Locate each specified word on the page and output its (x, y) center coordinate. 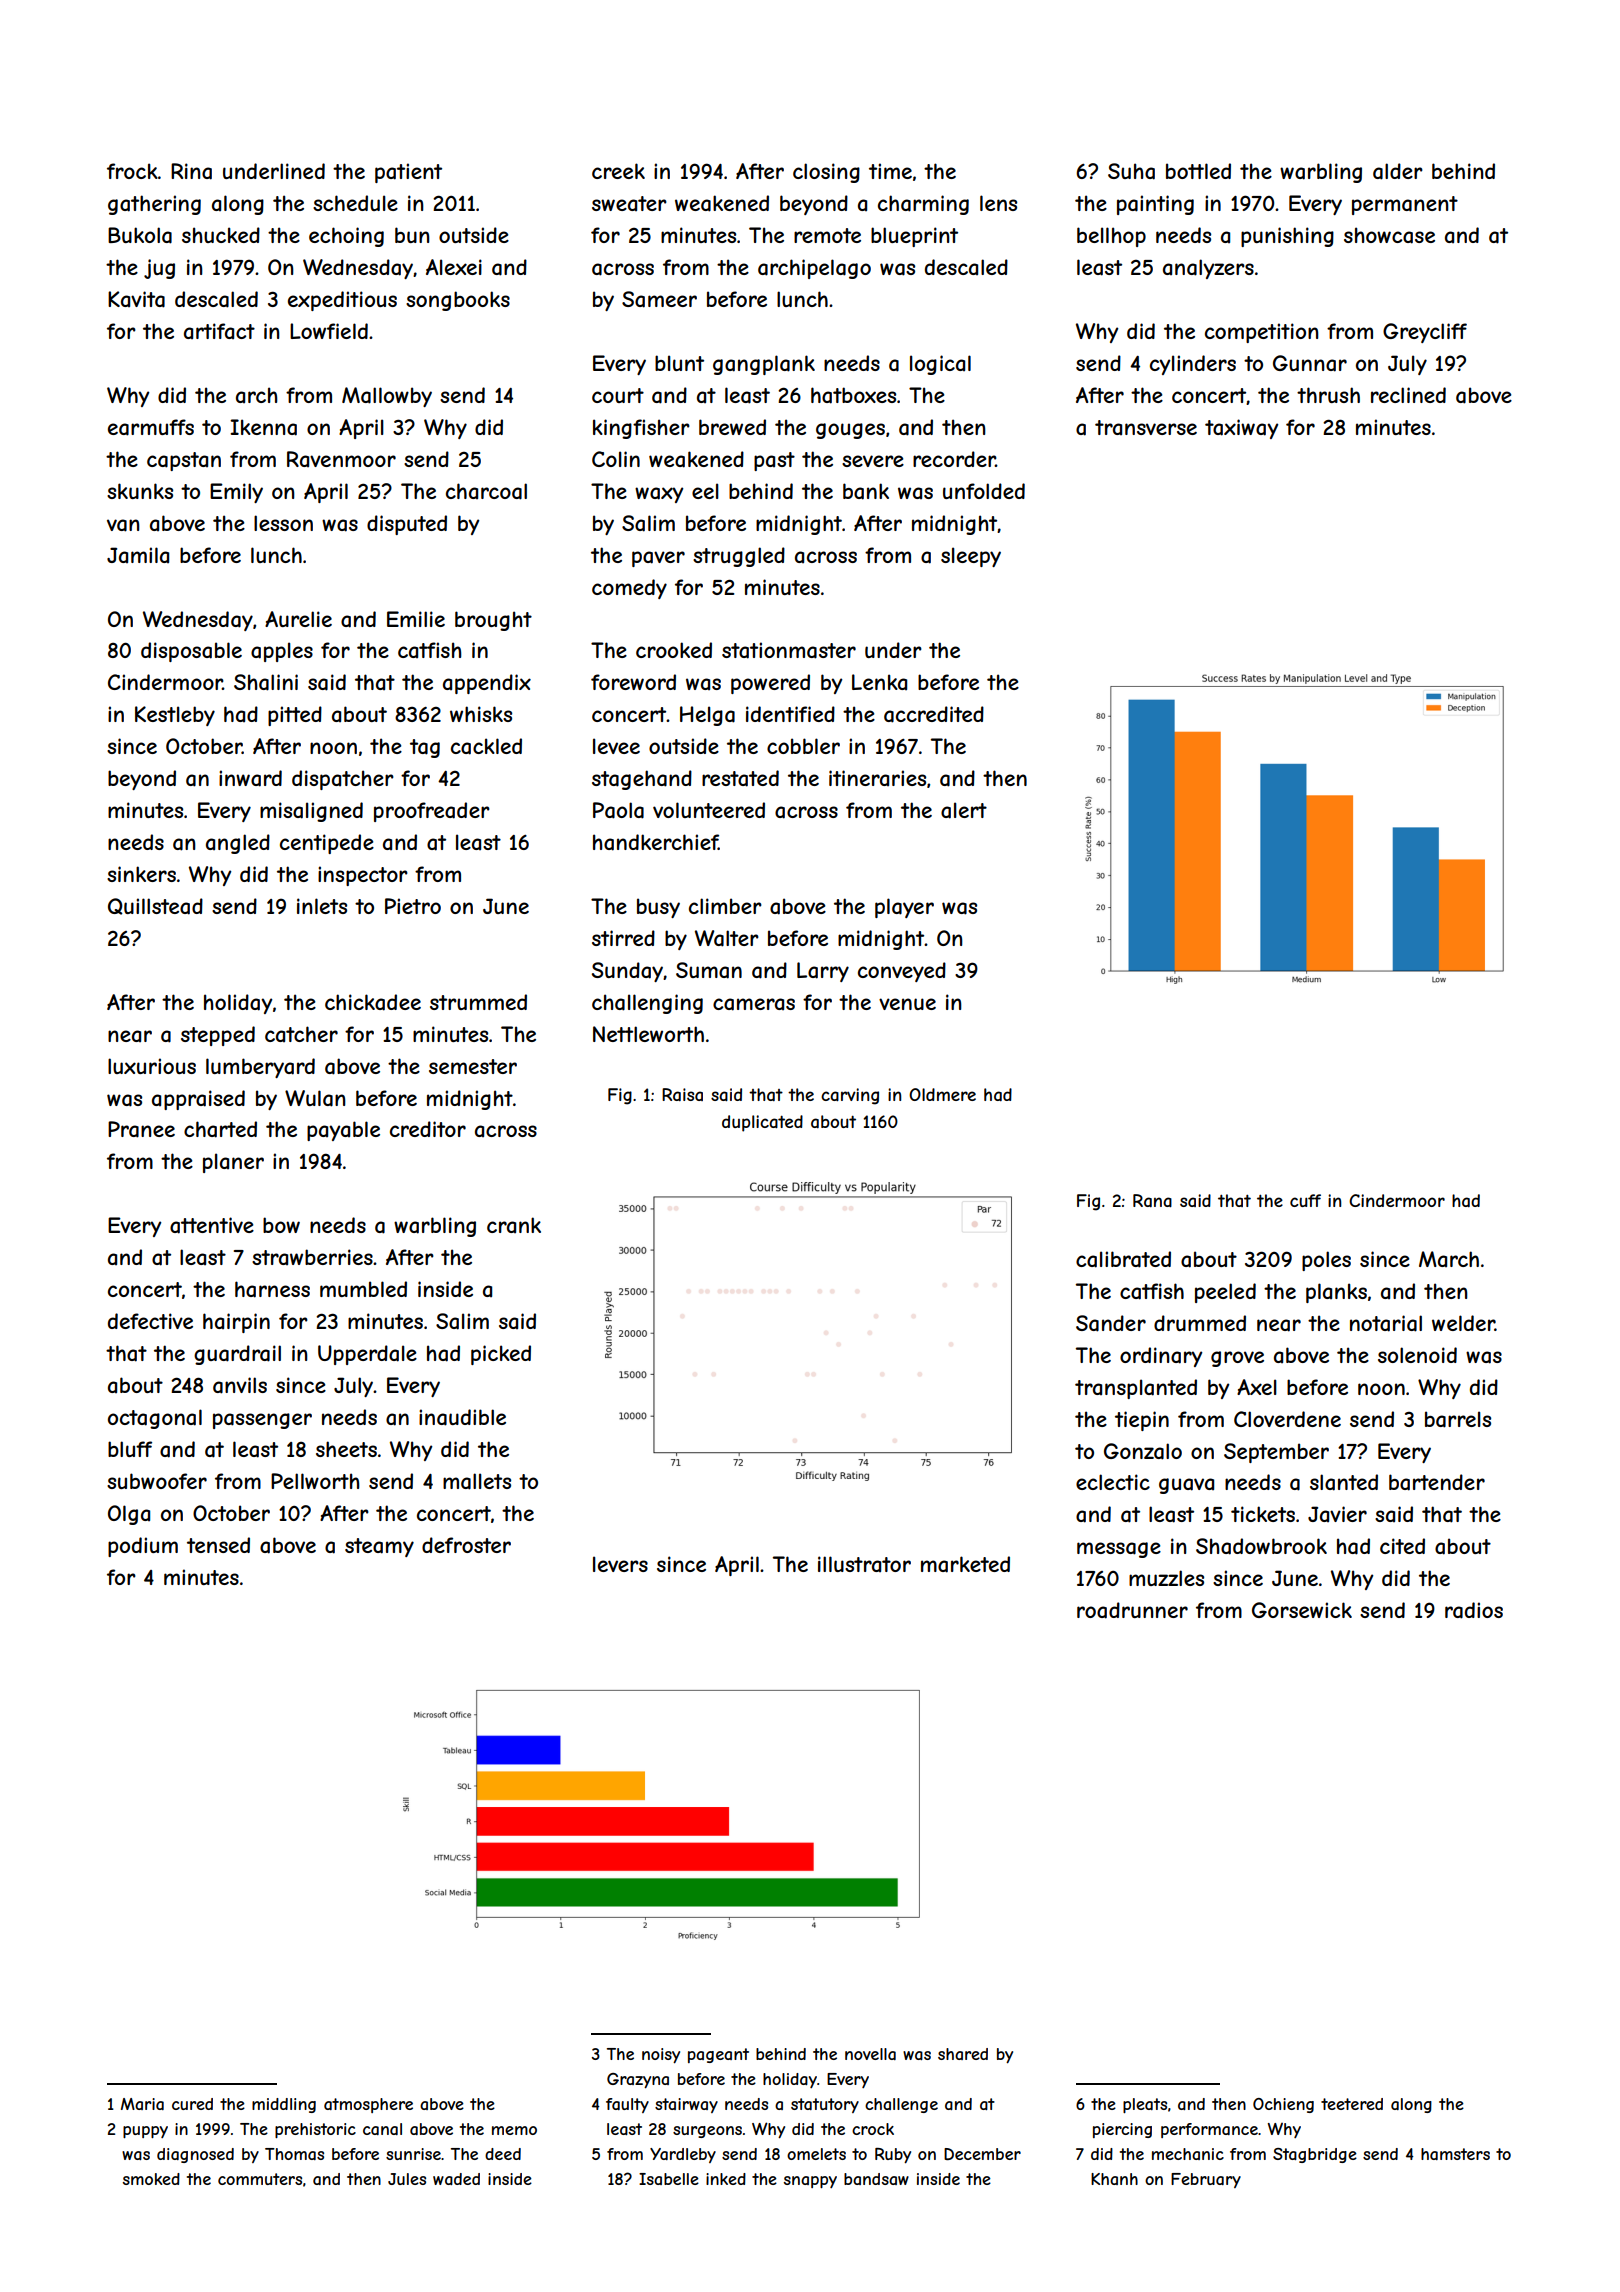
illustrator (864, 1564)
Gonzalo (1143, 1451)
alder (1398, 171)
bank (866, 491)
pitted (295, 716)
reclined (1408, 395)
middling (284, 2105)
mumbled (363, 1289)
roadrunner (1132, 1610)
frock (132, 171)
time (890, 171)
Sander (1111, 1323)
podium (143, 1547)
